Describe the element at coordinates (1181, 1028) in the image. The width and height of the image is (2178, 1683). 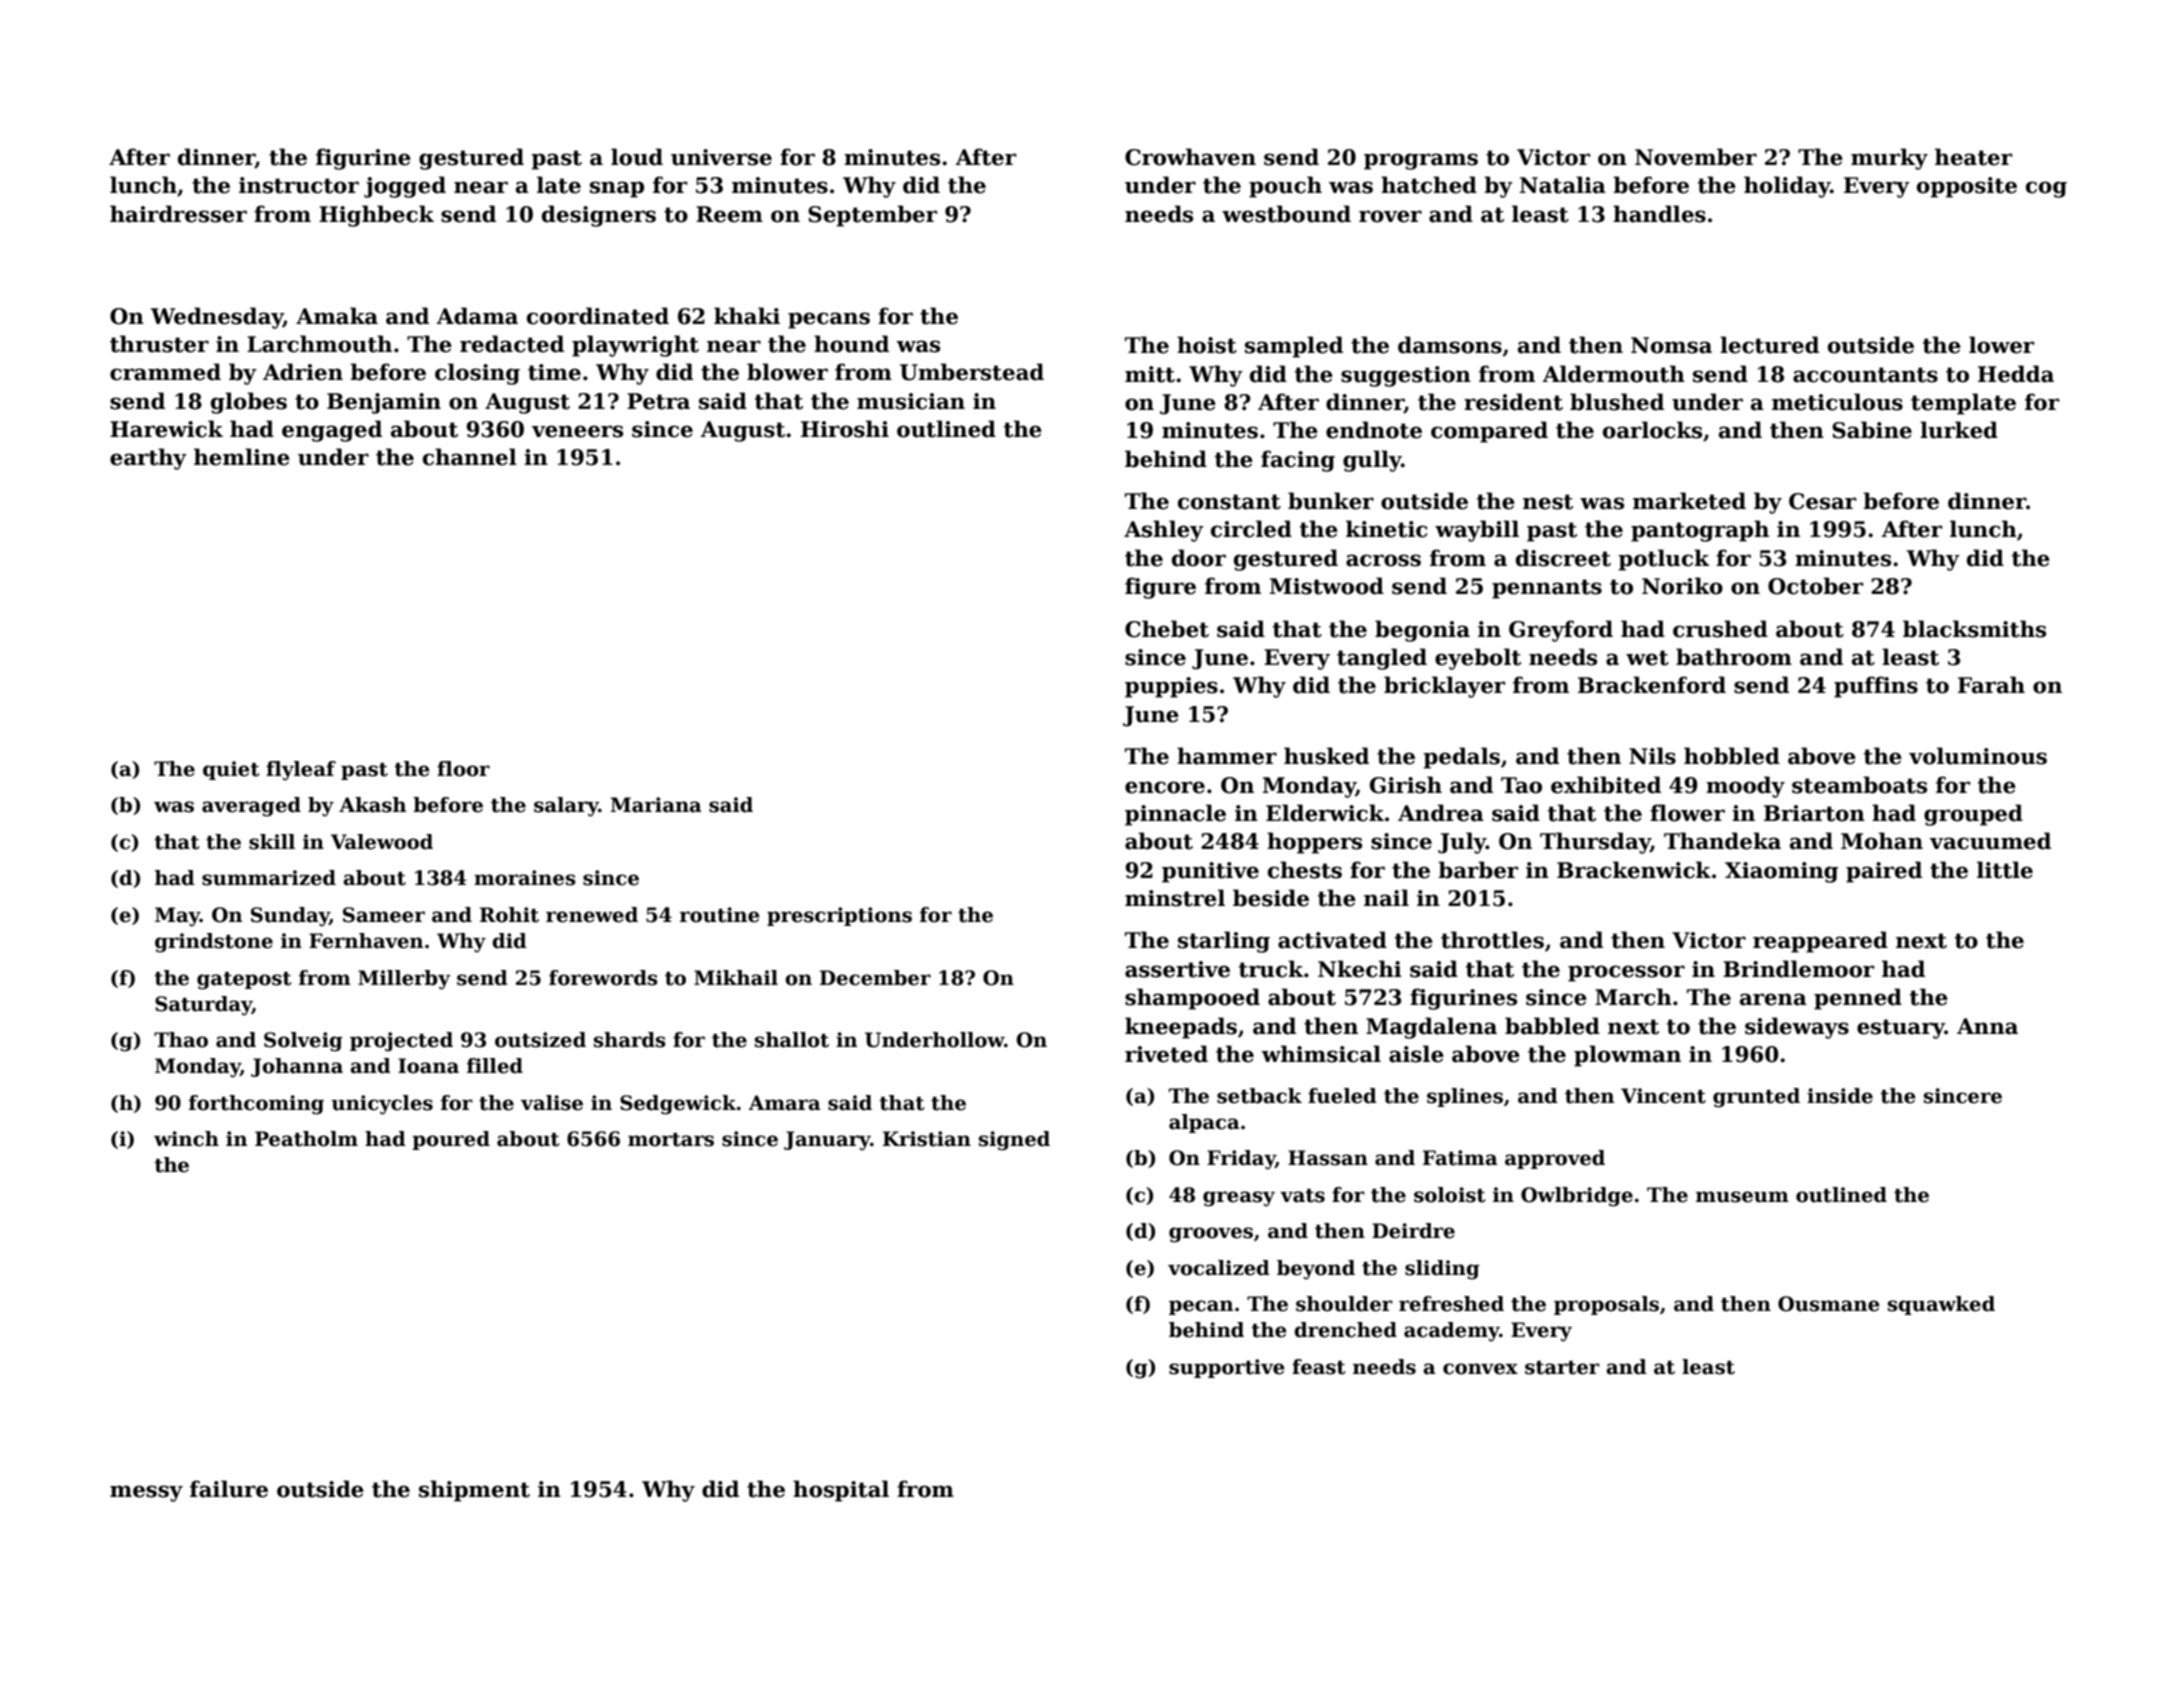
I see `kneepads` at that location.
